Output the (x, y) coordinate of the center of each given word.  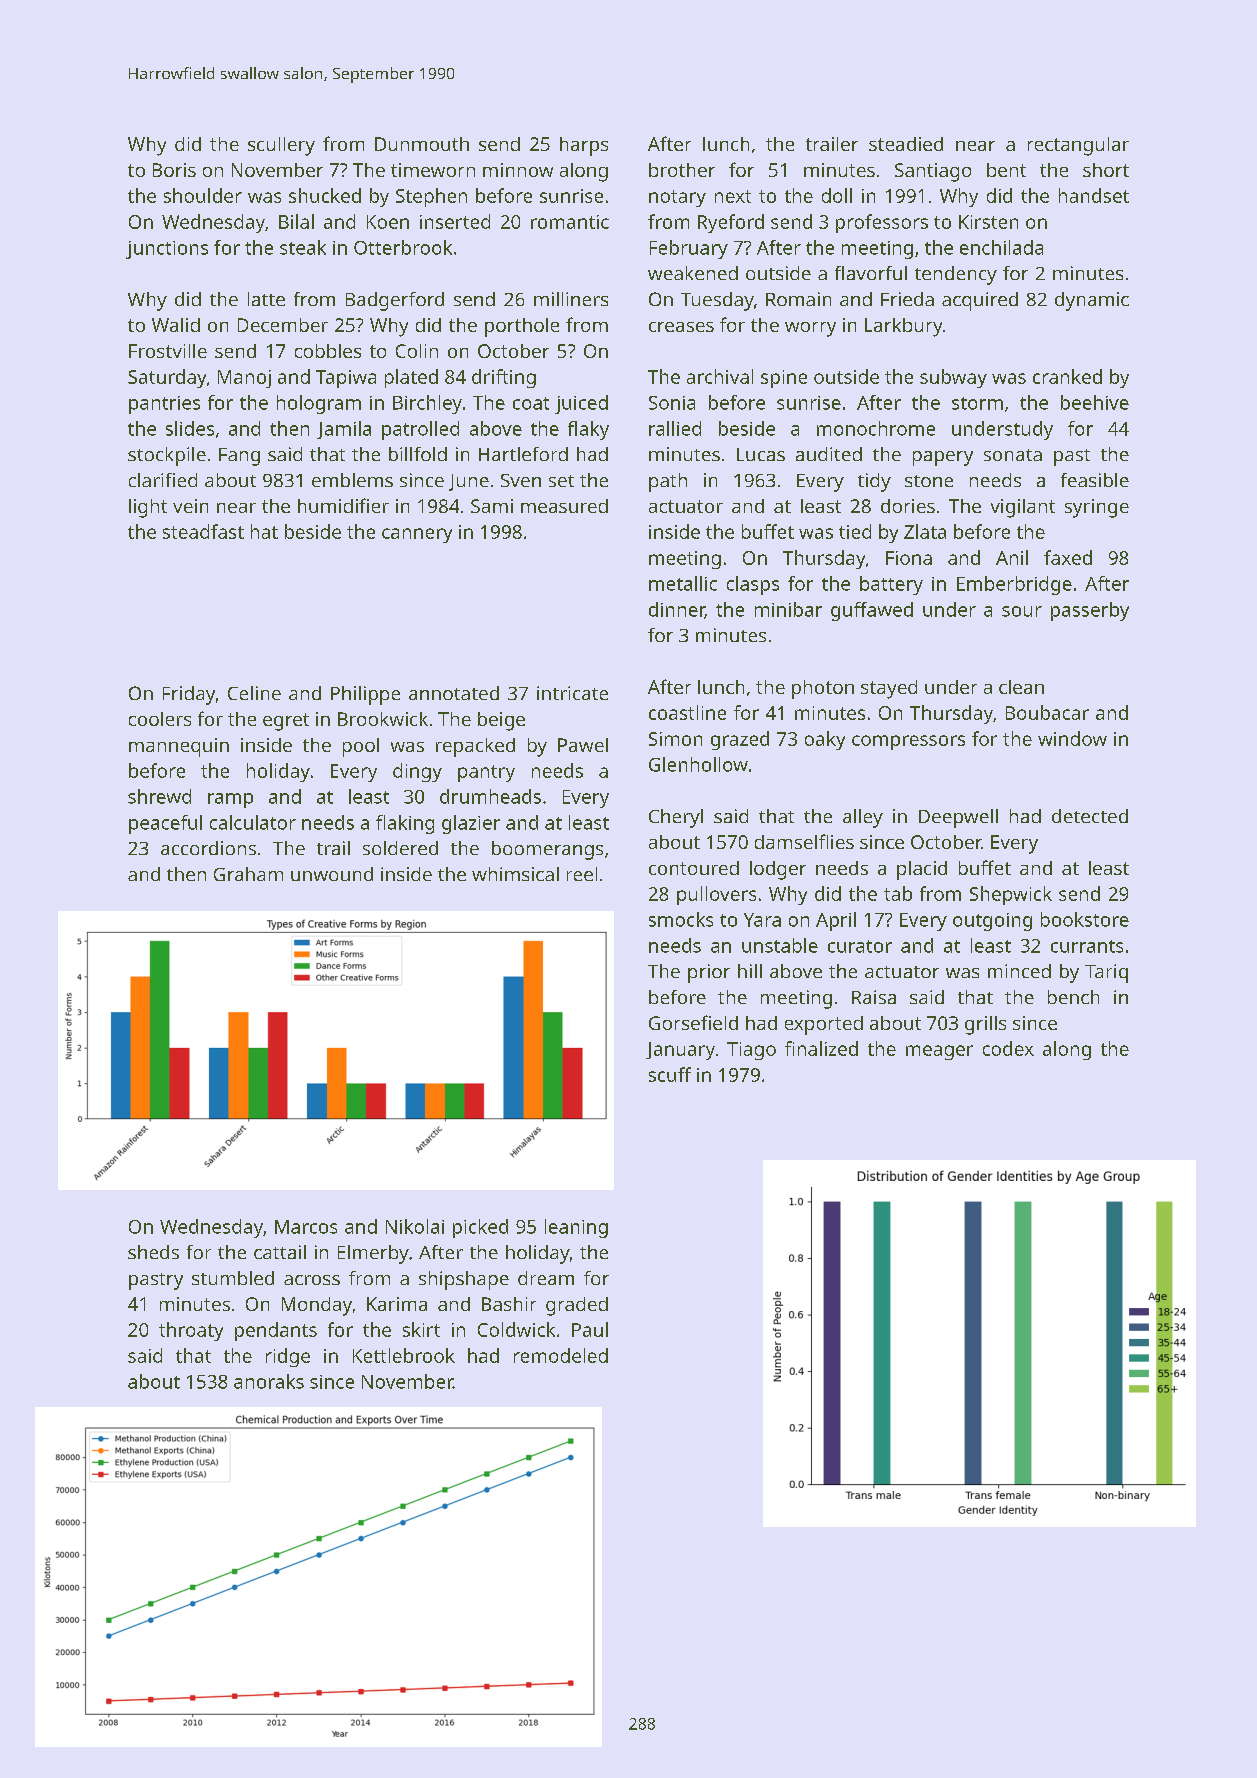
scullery (281, 146)
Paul (590, 1329)
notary (677, 198)
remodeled (561, 1355)
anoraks (269, 1381)
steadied (906, 144)
